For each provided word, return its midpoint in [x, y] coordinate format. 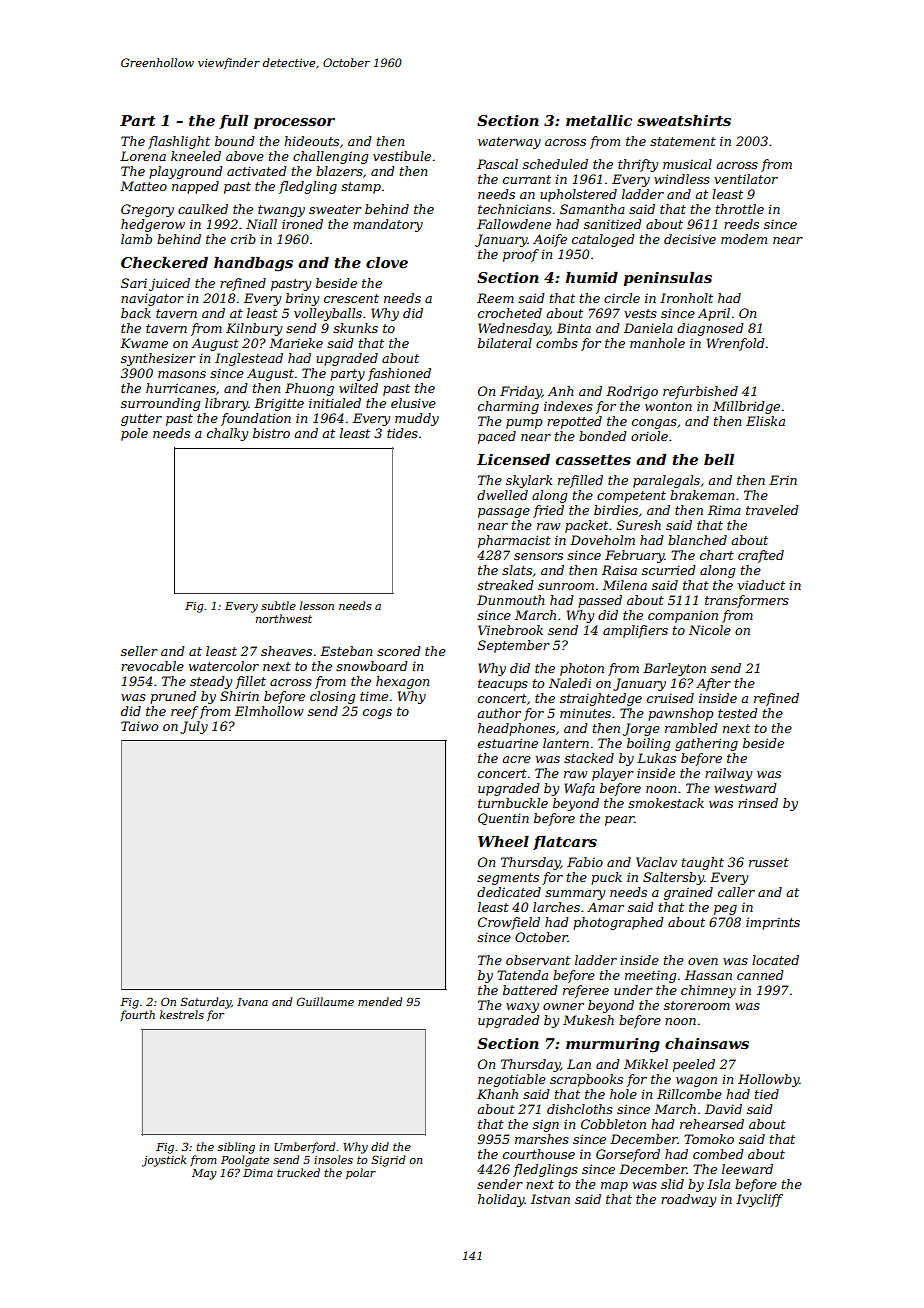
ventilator [746, 179]
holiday [501, 1200]
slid [672, 1184]
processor [294, 123]
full [233, 122]
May [204, 1174]
